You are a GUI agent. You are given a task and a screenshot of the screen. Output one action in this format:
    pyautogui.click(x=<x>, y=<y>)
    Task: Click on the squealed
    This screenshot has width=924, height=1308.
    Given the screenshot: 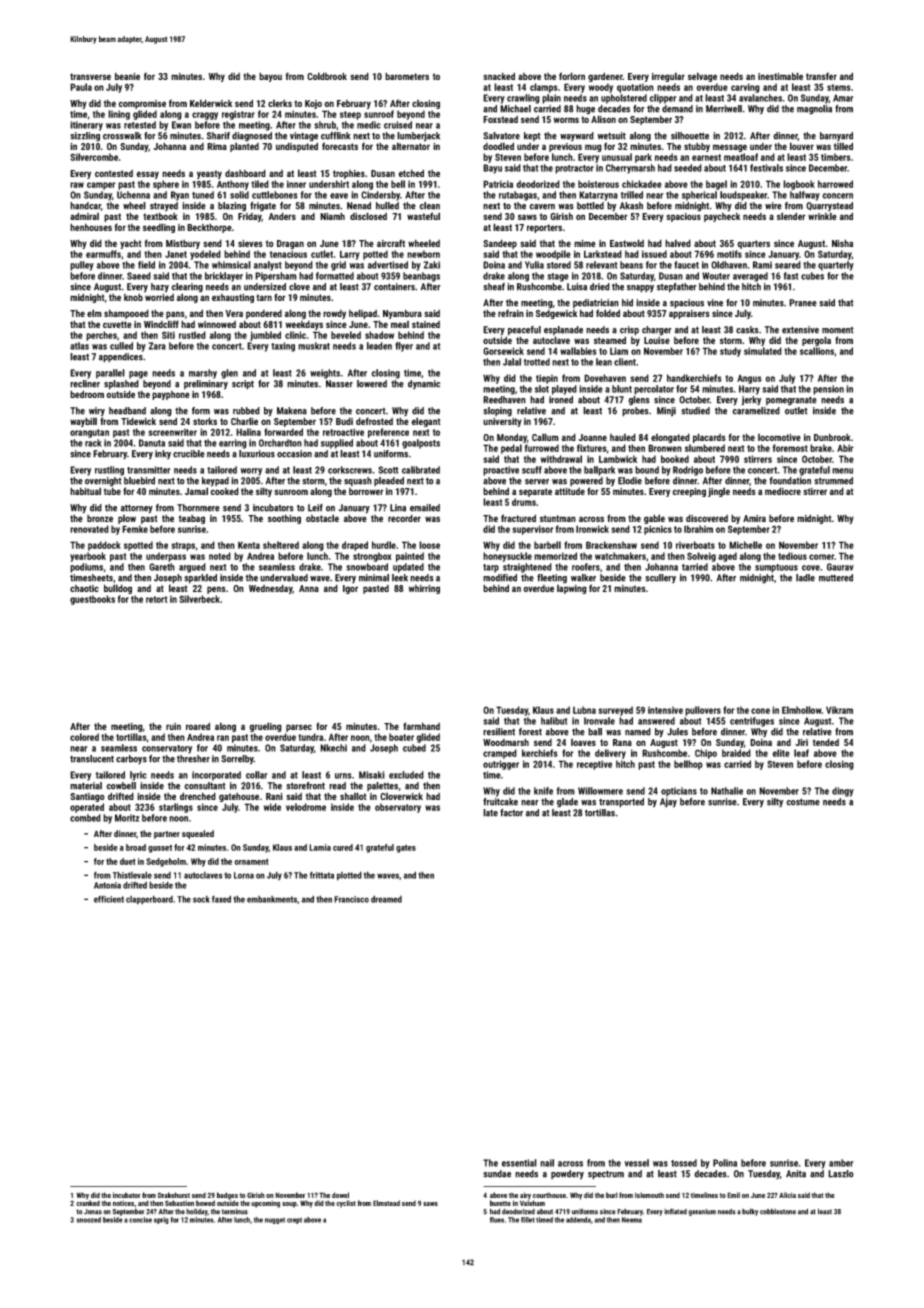 What is the action you would take?
    pyautogui.click(x=198, y=834)
